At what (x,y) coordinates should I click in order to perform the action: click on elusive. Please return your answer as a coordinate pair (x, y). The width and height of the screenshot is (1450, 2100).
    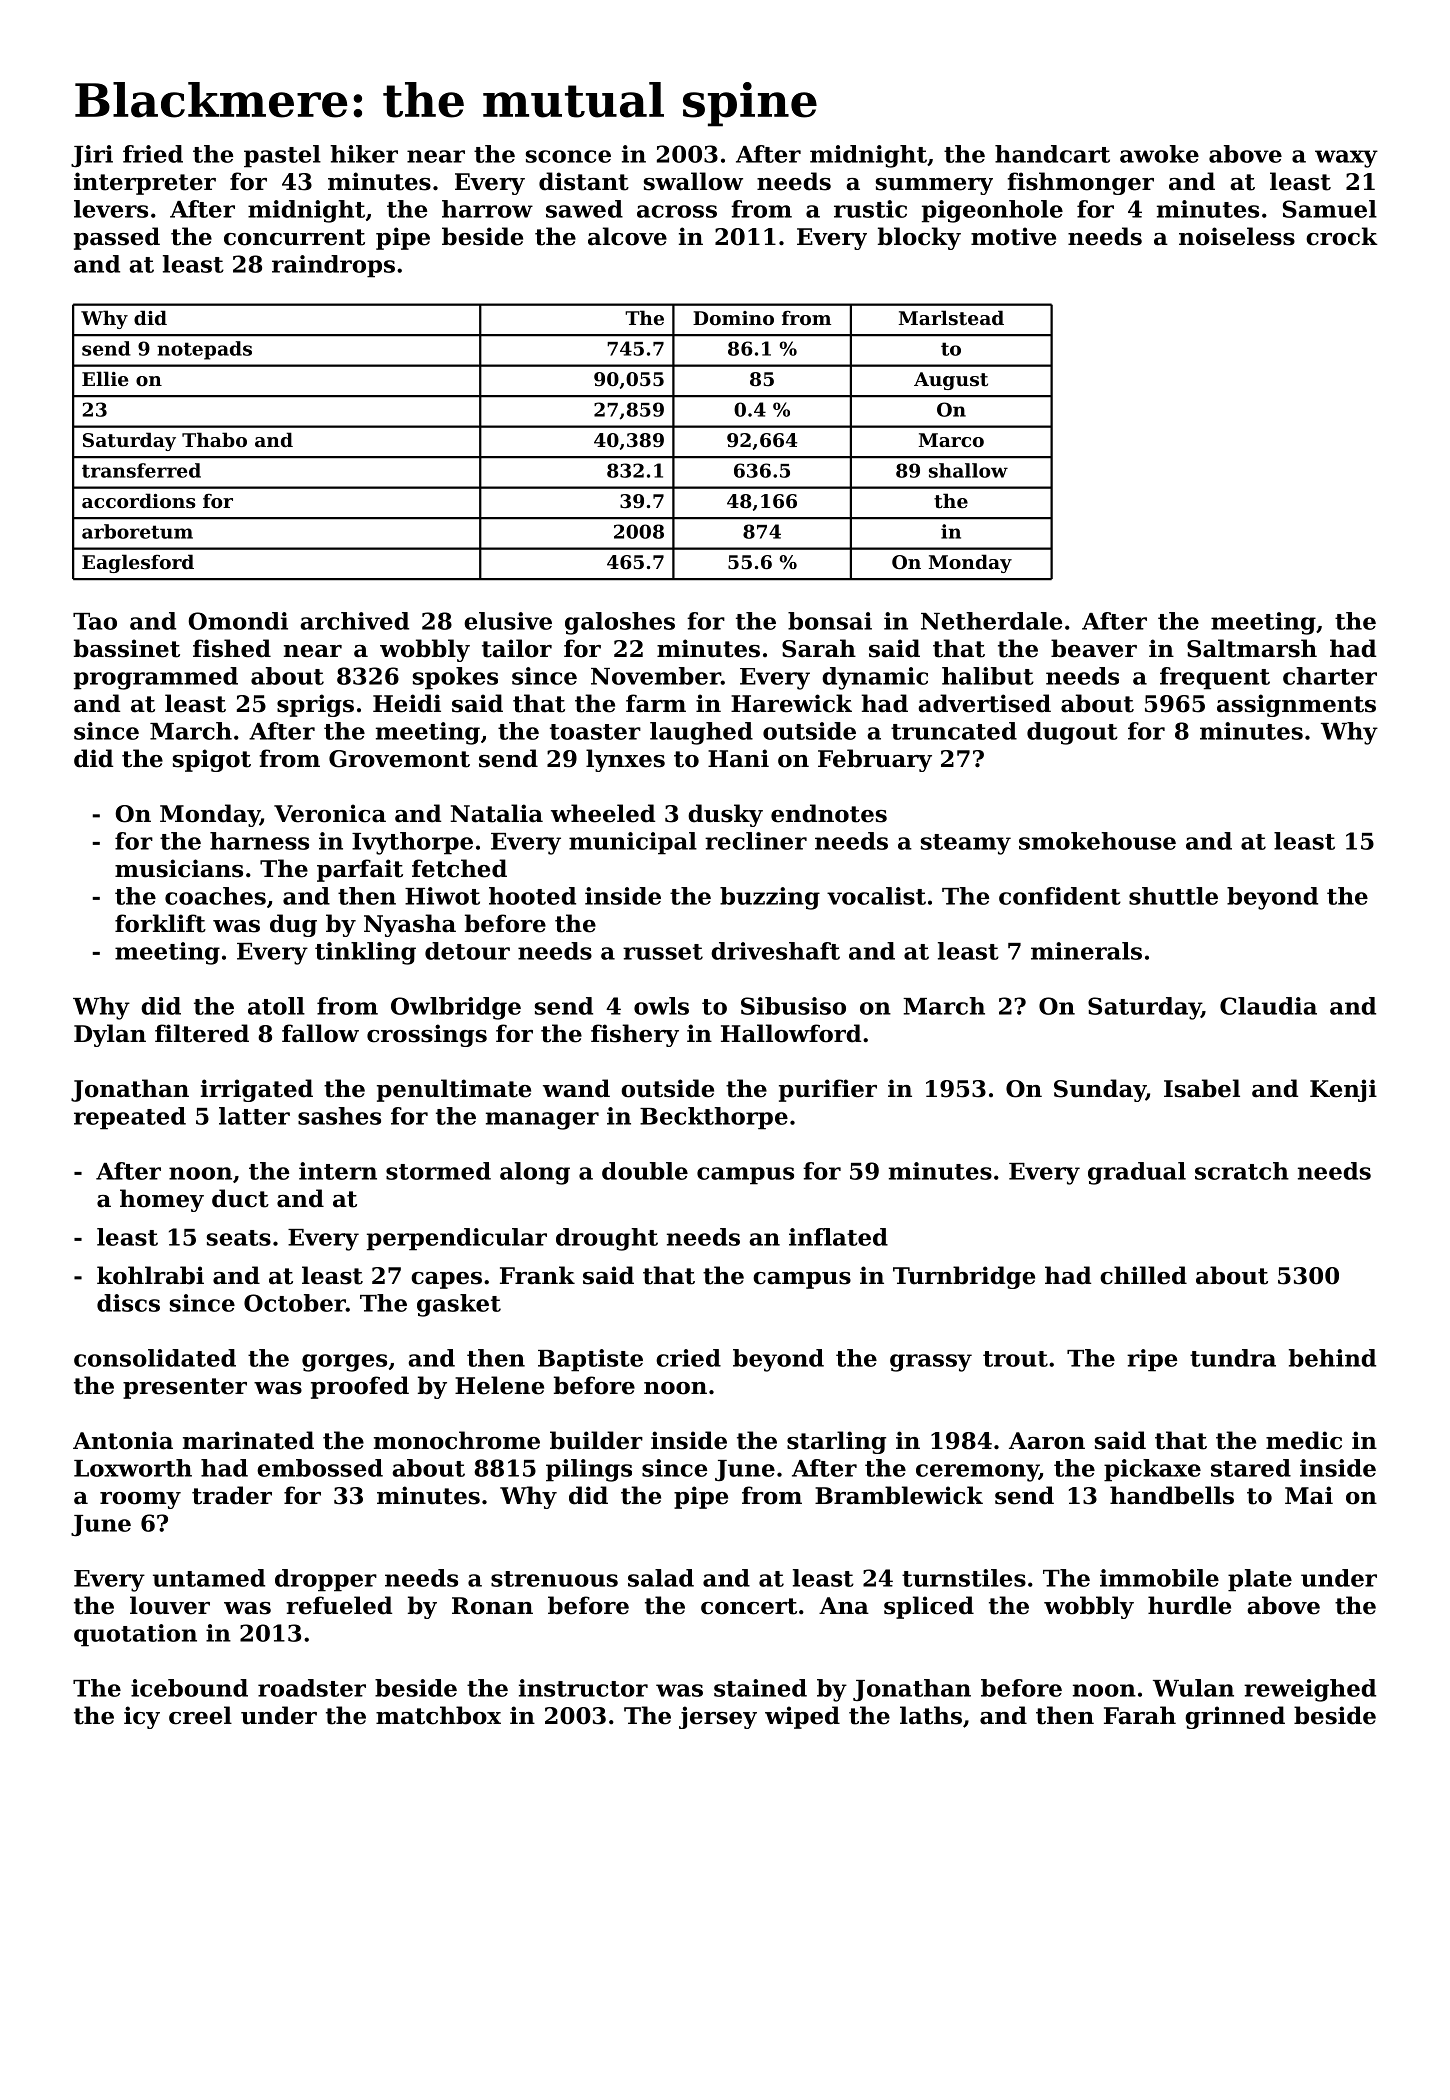
    Looking at the image, I should click on (508, 621).
